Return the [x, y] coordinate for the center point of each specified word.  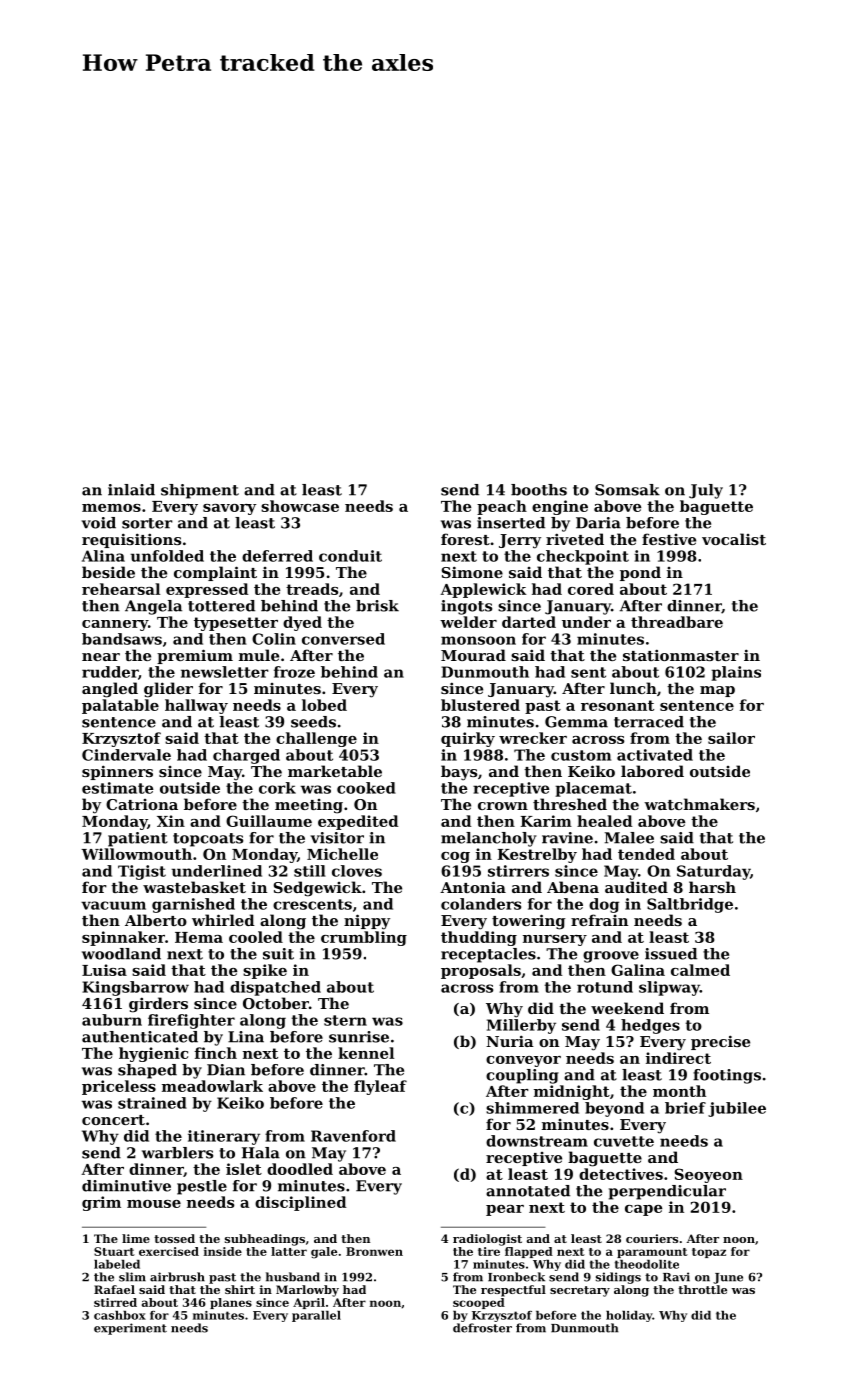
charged [246, 756]
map [717, 691]
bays [459, 773]
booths [539, 490]
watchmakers [699, 804]
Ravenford [353, 1136]
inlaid [131, 490]
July [706, 491]
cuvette [624, 1141]
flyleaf [380, 1087]
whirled [223, 920]
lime [136, 1238]
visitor [337, 838]
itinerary [224, 1137]
